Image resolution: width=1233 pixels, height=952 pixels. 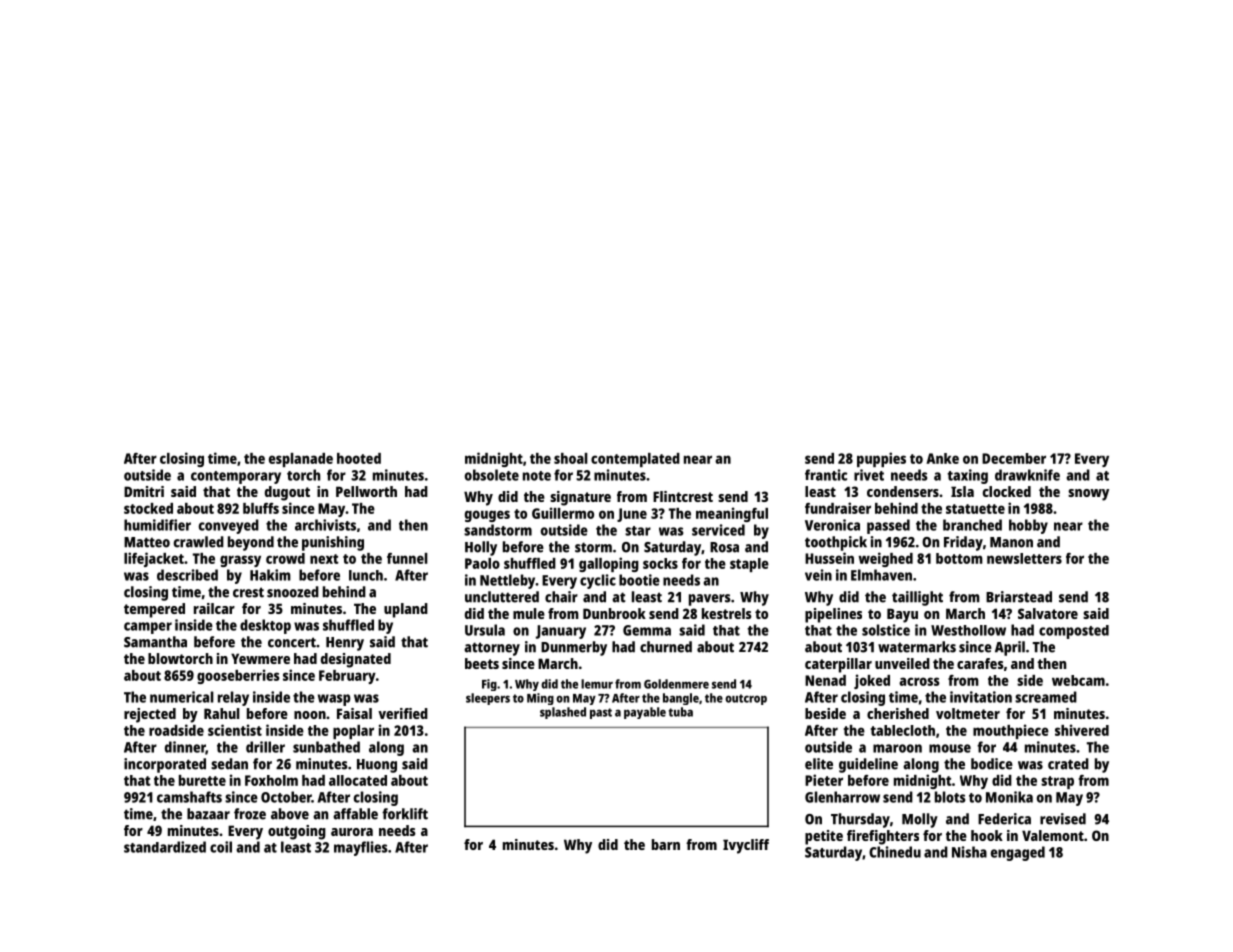 I want to click on firefighters, so click(x=883, y=837).
